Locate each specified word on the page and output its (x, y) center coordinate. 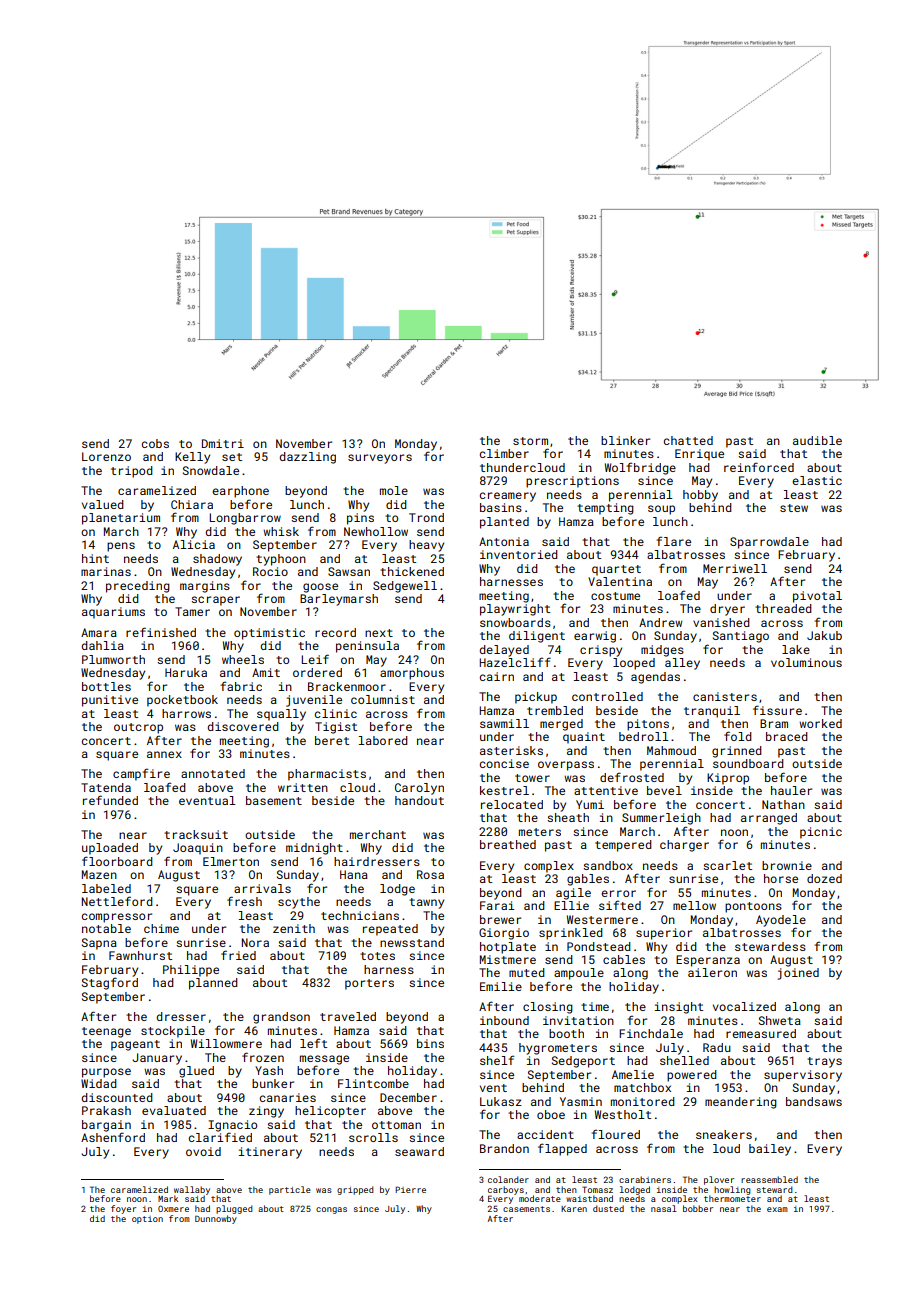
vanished (721, 622)
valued (103, 504)
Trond (426, 517)
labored (383, 740)
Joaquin (198, 849)
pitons (648, 725)
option (147, 1220)
